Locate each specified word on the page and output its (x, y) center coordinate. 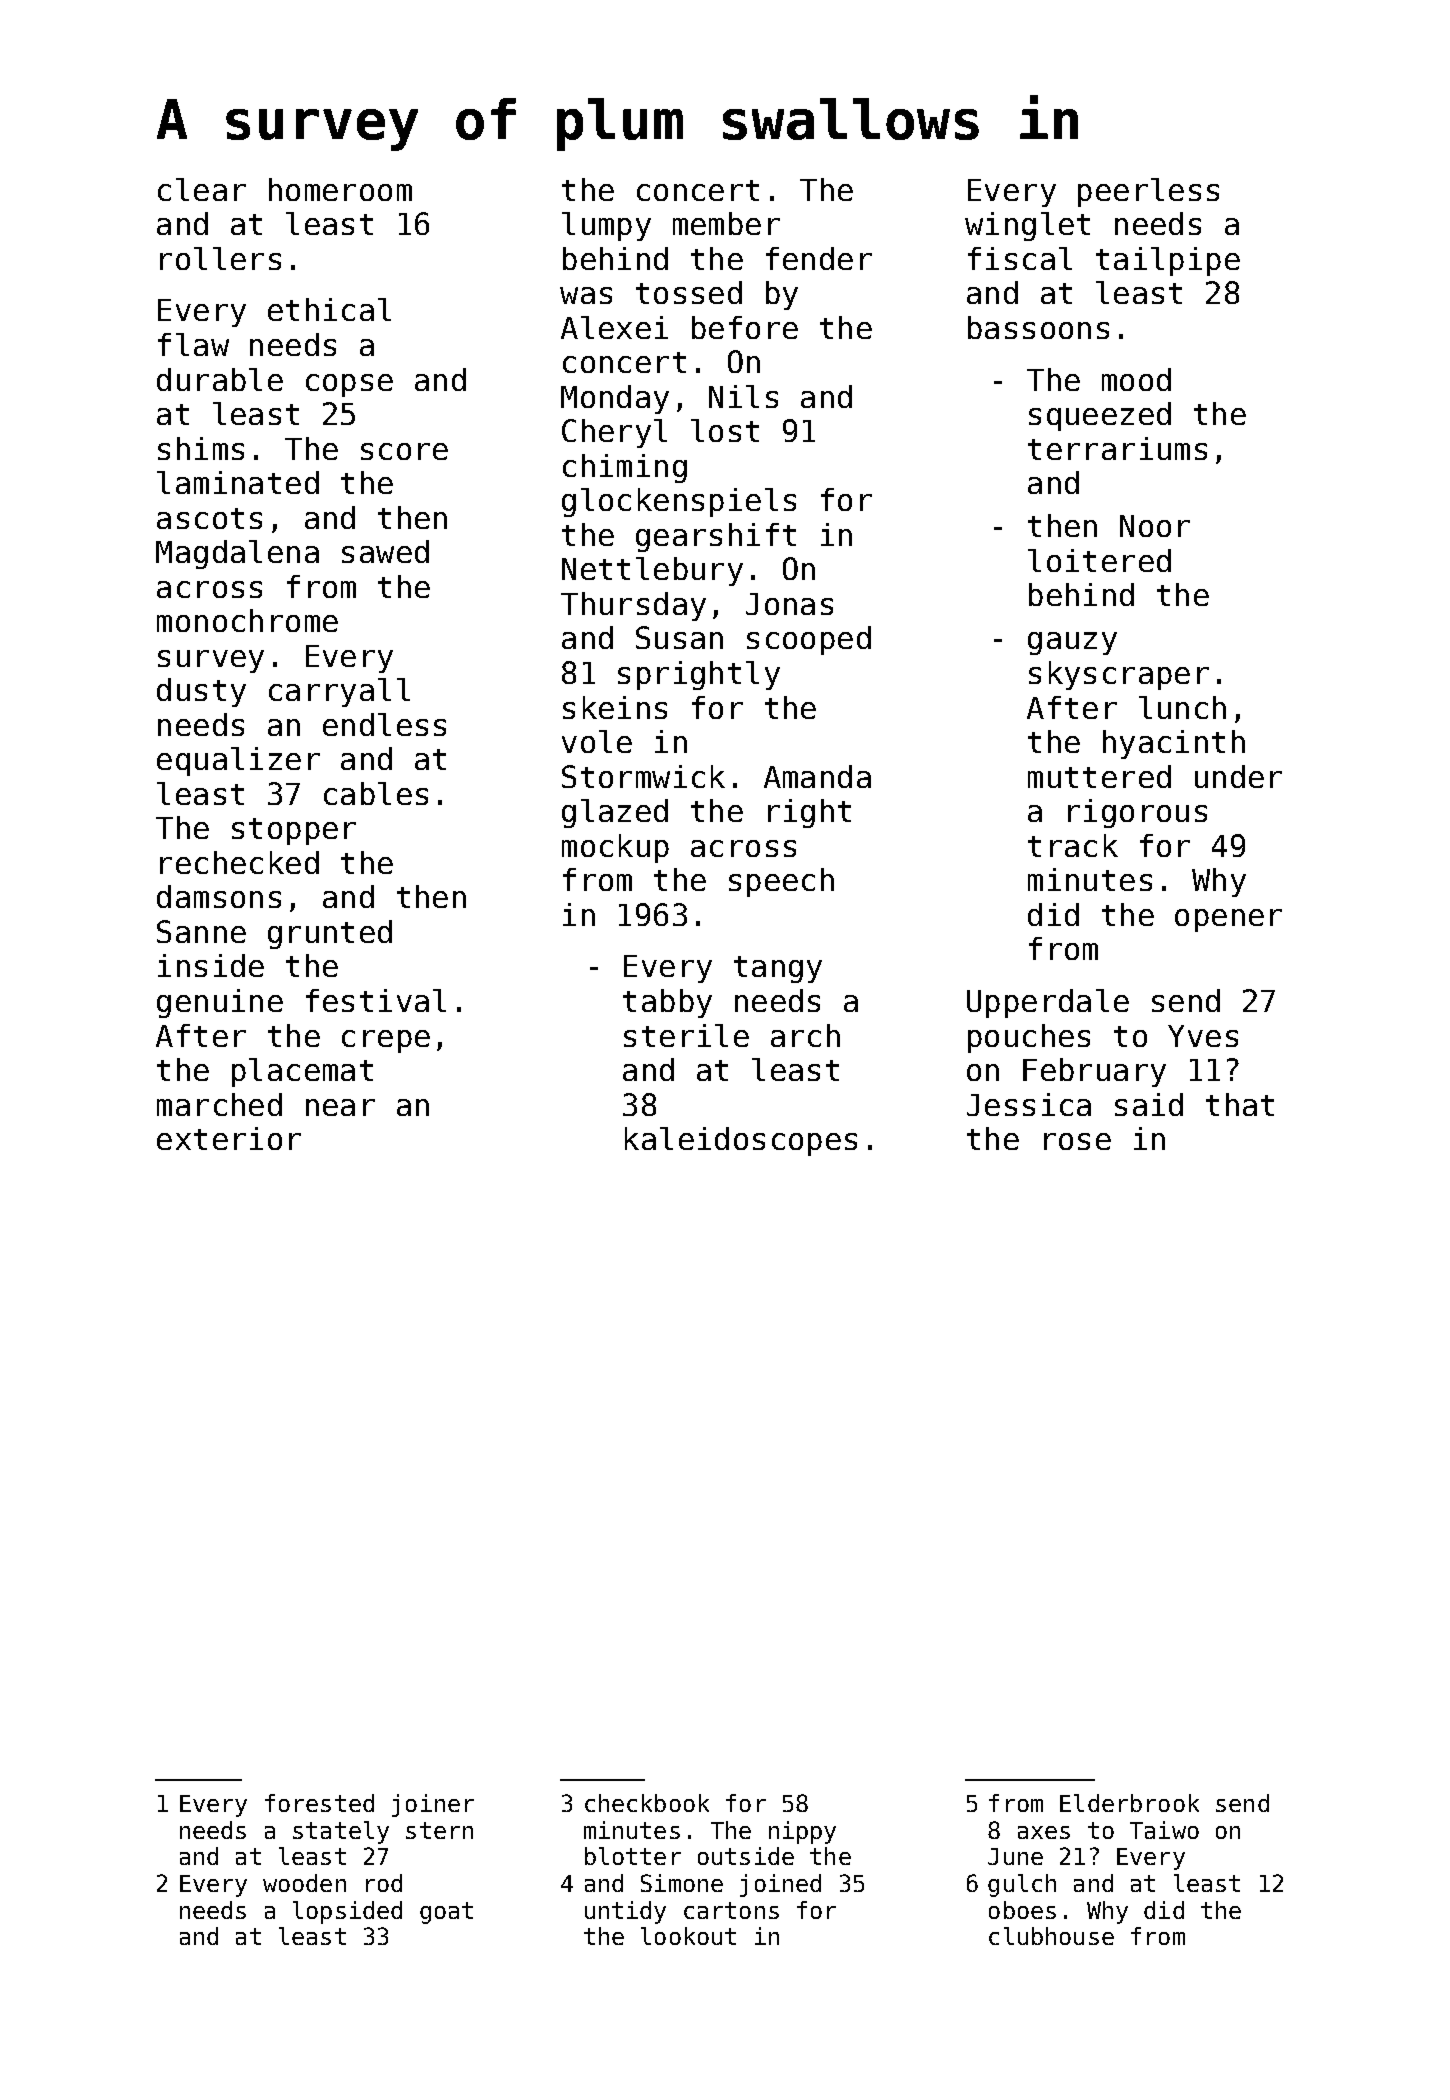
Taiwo (1164, 1830)
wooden (304, 1883)
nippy (802, 1832)
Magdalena (237, 554)
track (1073, 845)
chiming (625, 468)
